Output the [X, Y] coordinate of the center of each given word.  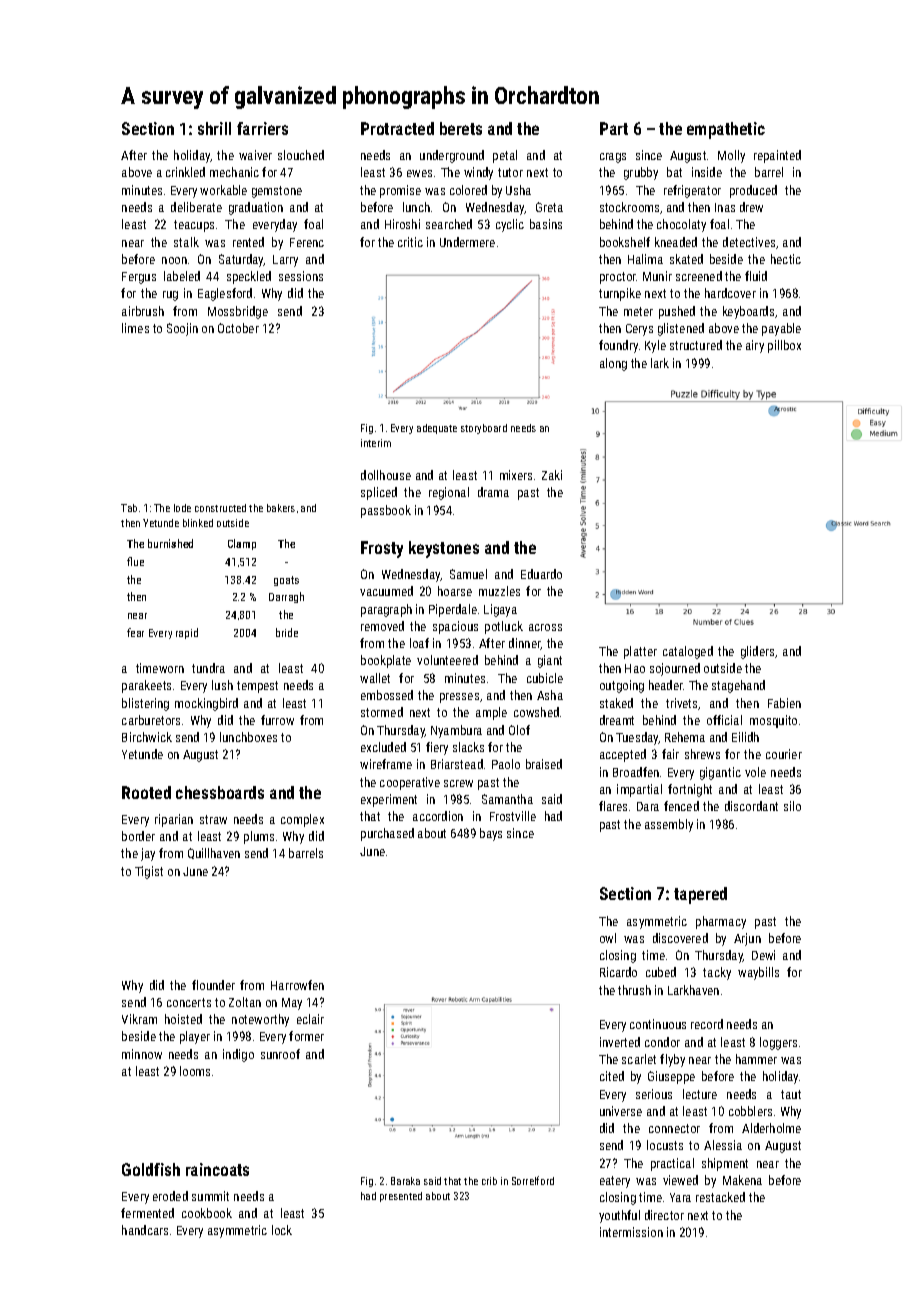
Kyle [655, 346]
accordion [438, 816]
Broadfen [636, 772]
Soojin [182, 329]
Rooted [146, 792]
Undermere [467, 242]
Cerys [639, 330]
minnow [142, 1054]
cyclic [510, 225]
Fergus [139, 278]
